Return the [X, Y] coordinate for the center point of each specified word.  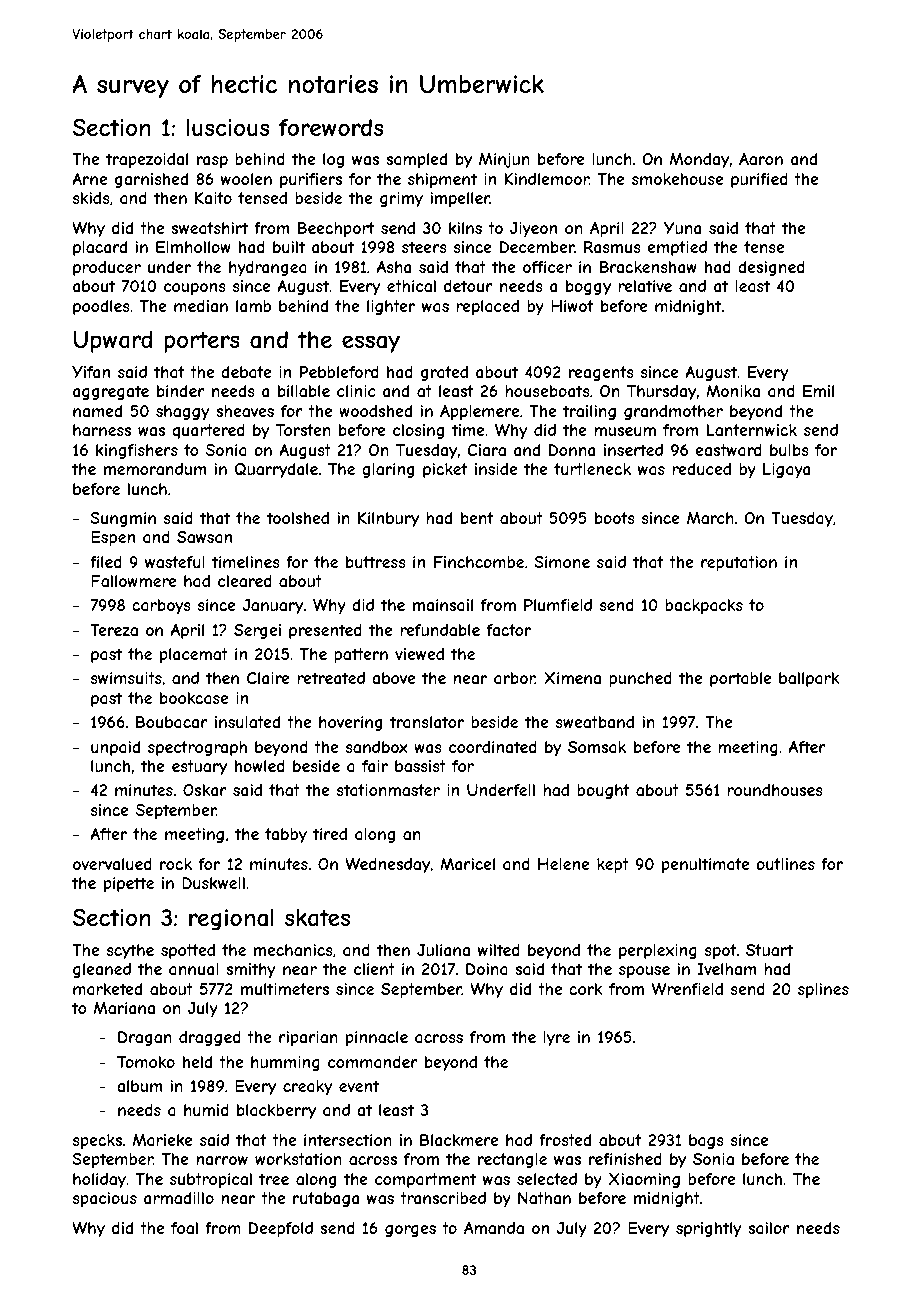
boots [615, 518]
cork [585, 989]
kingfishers [137, 451]
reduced [701, 469]
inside [496, 469]
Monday [699, 160]
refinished [625, 1159]
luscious [228, 127]
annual [194, 969]
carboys [161, 606]
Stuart [769, 950]
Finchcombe [479, 562]
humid [206, 1110]
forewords [331, 127]
